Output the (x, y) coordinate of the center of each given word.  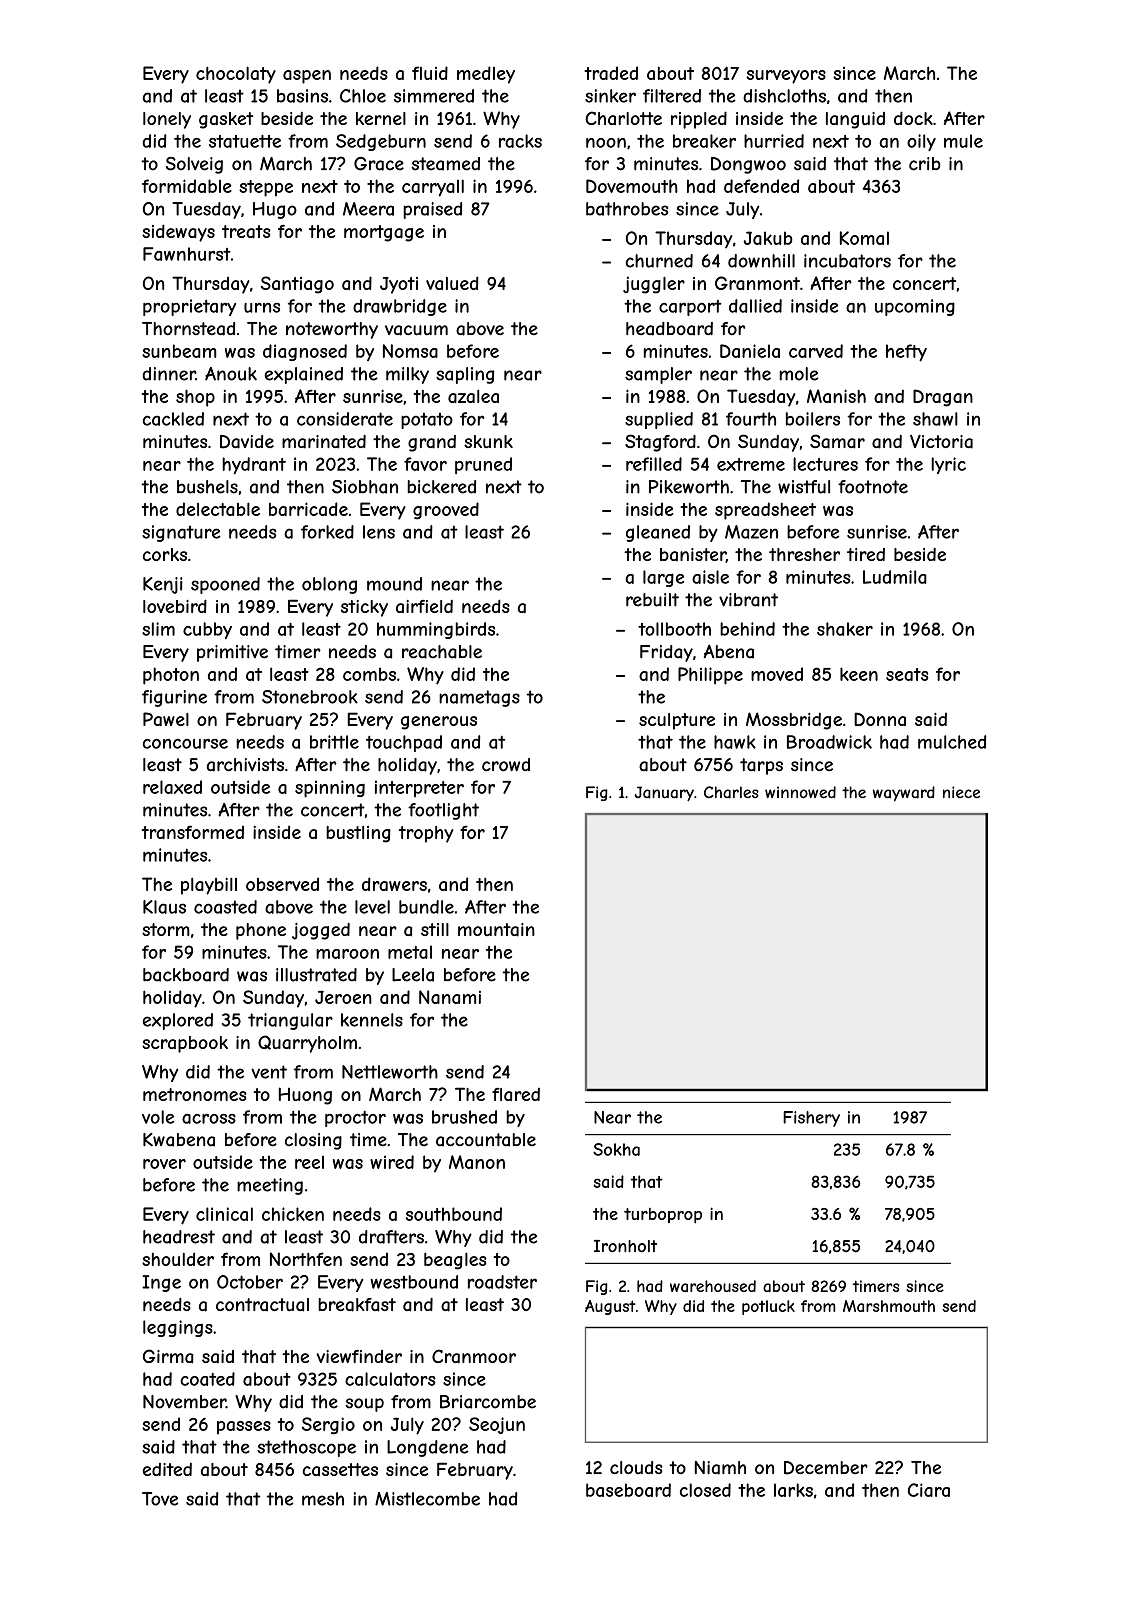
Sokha (616, 1149)
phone (261, 931)
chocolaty (236, 75)
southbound (454, 1214)
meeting (270, 1186)
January (664, 794)
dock (913, 118)
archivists (245, 765)
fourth (751, 419)
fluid (430, 73)
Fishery (811, 1119)
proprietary (189, 307)
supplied (659, 420)
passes (244, 1428)
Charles (731, 792)
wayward (904, 794)
